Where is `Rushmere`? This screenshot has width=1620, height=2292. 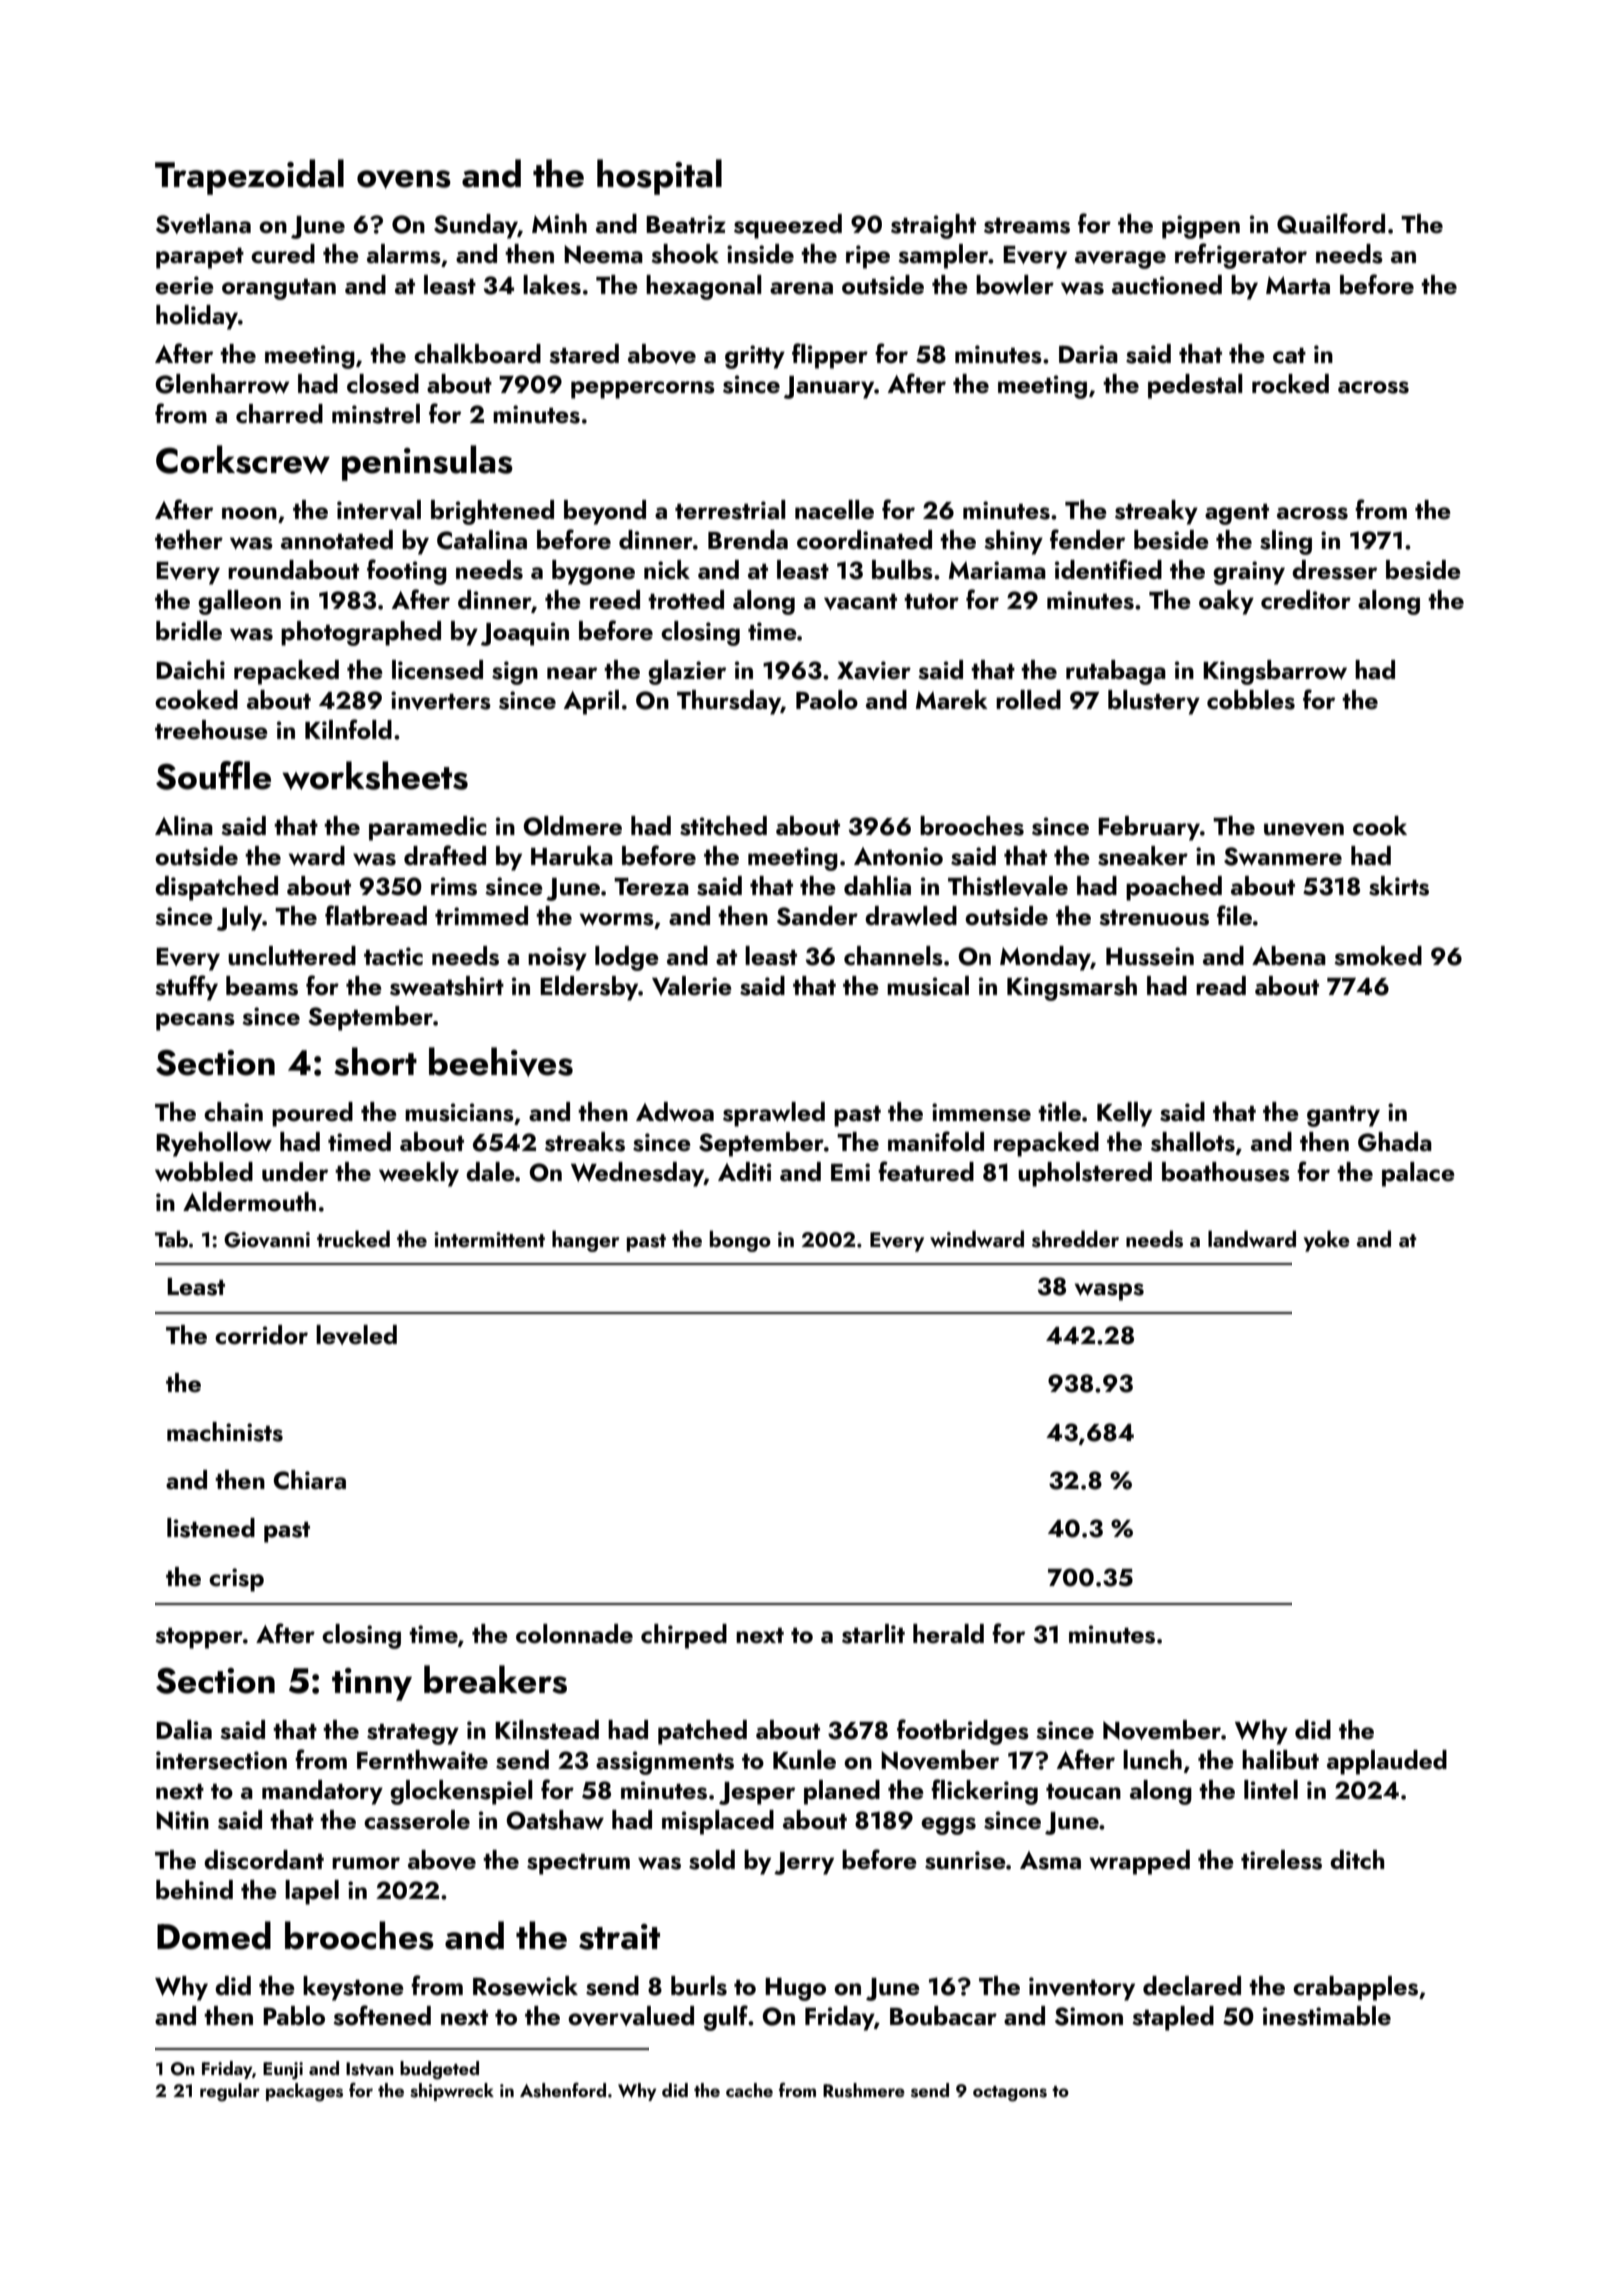 Rushmere is located at coordinates (864, 2090).
